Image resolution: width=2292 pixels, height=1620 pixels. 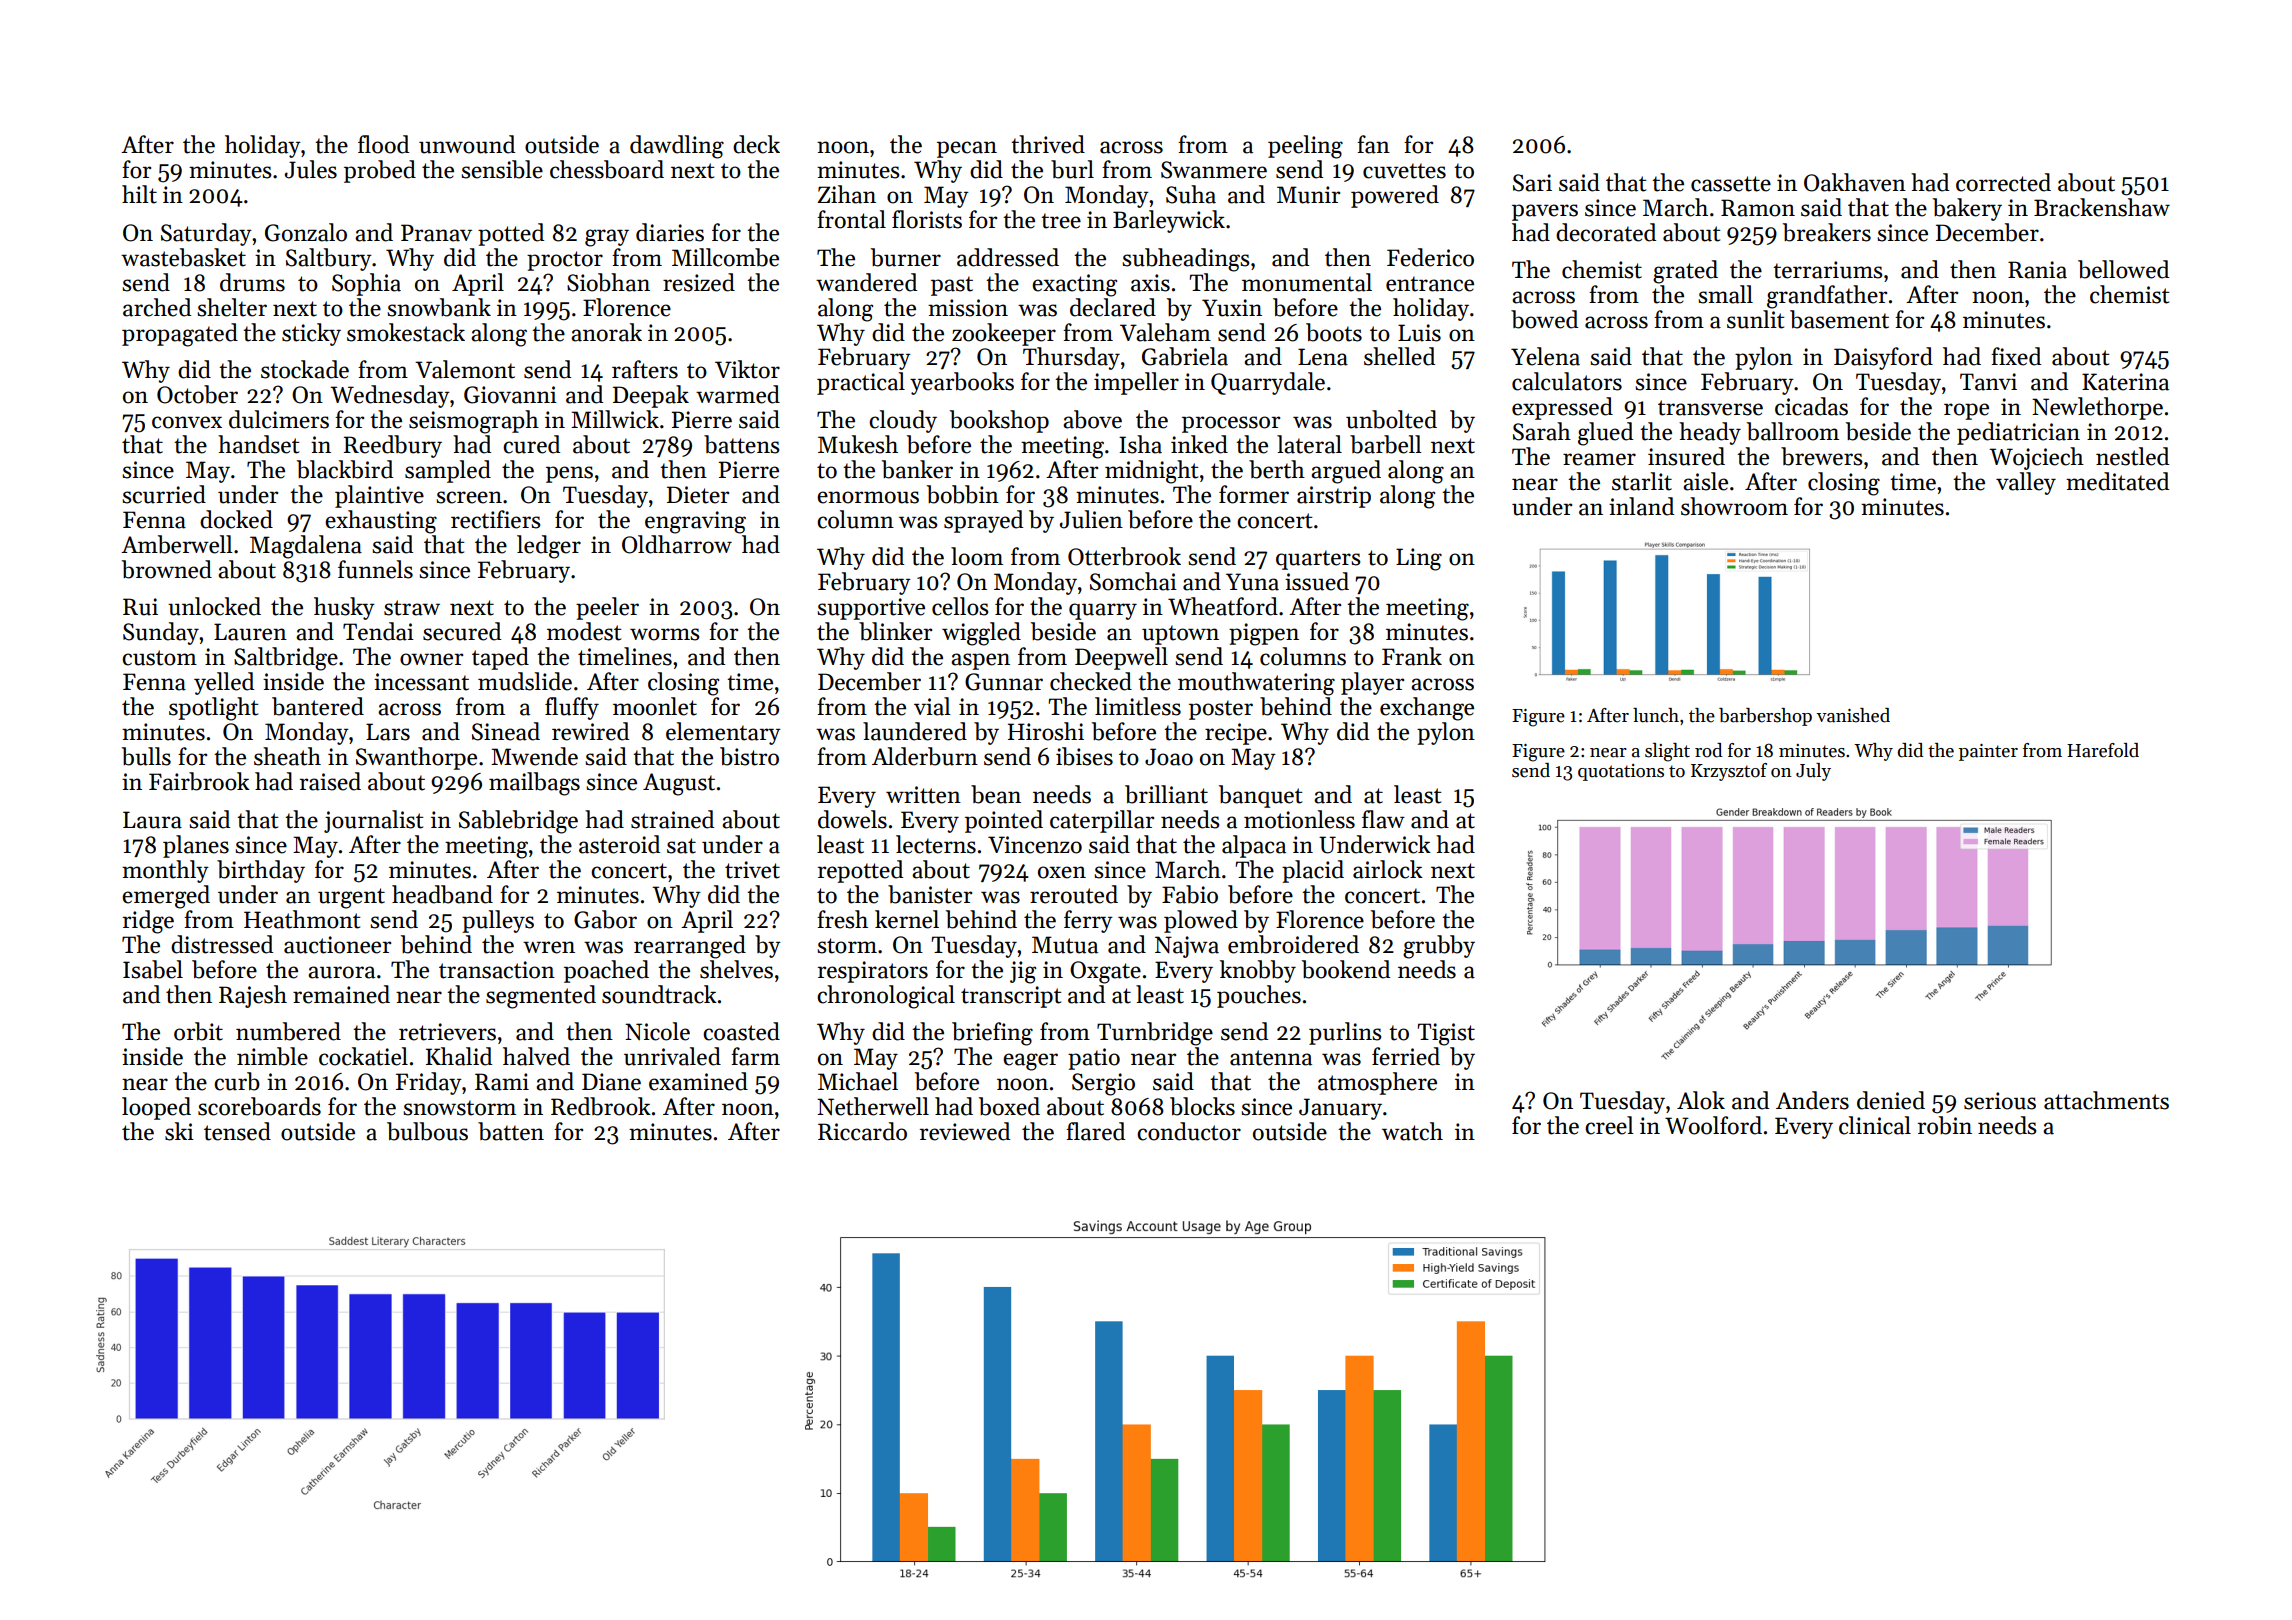 I want to click on rewired, so click(x=590, y=731).
